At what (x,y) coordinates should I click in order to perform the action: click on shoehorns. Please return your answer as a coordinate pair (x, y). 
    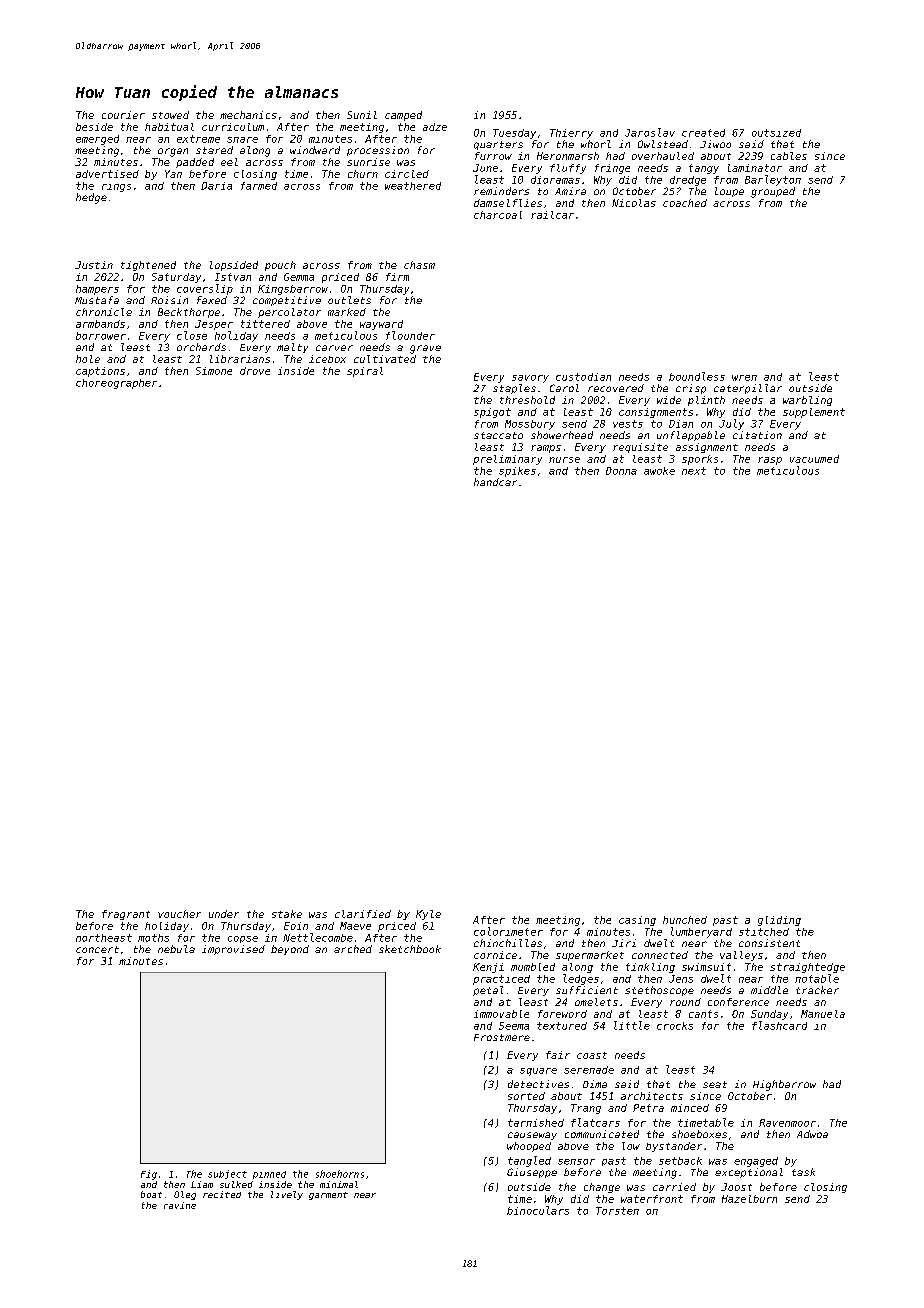
    Looking at the image, I should click on (340, 1174).
